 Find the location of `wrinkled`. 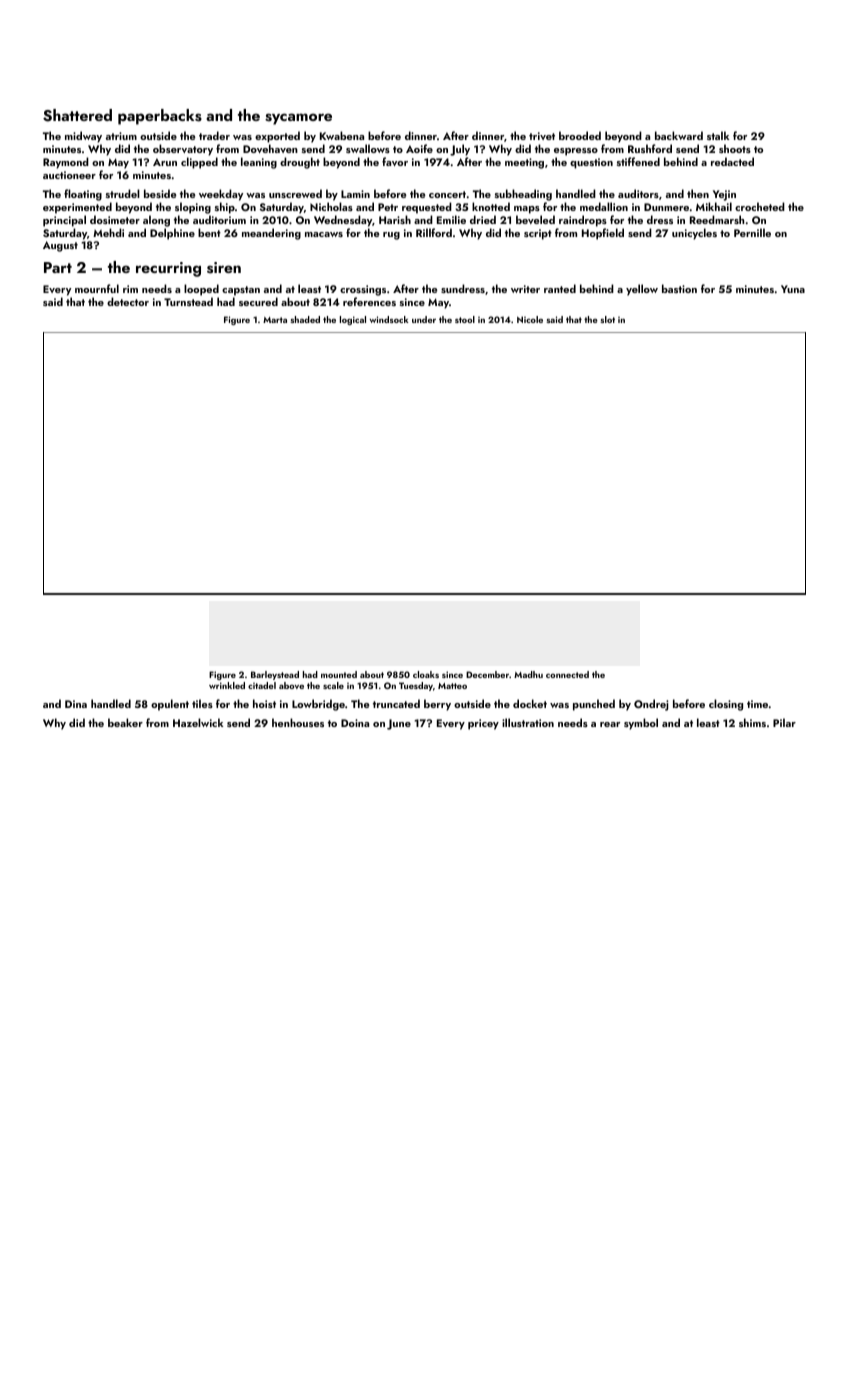

wrinkled is located at coordinates (227, 685).
